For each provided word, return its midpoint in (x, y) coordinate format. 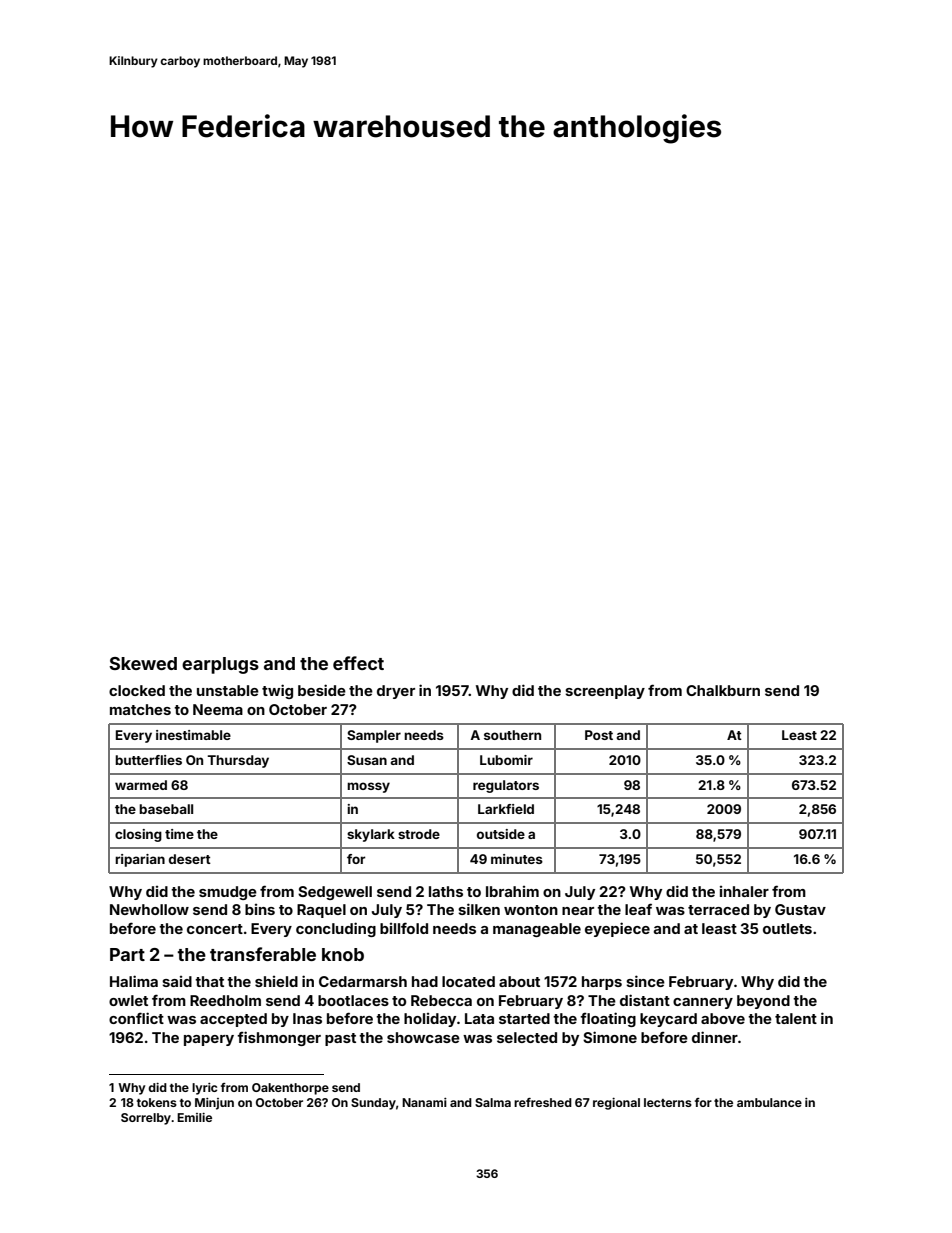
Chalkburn (723, 690)
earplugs (220, 665)
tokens (157, 1102)
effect (358, 663)
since (645, 981)
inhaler (744, 891)
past (340, 1039)
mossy (368, 787)
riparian (140, 860)
